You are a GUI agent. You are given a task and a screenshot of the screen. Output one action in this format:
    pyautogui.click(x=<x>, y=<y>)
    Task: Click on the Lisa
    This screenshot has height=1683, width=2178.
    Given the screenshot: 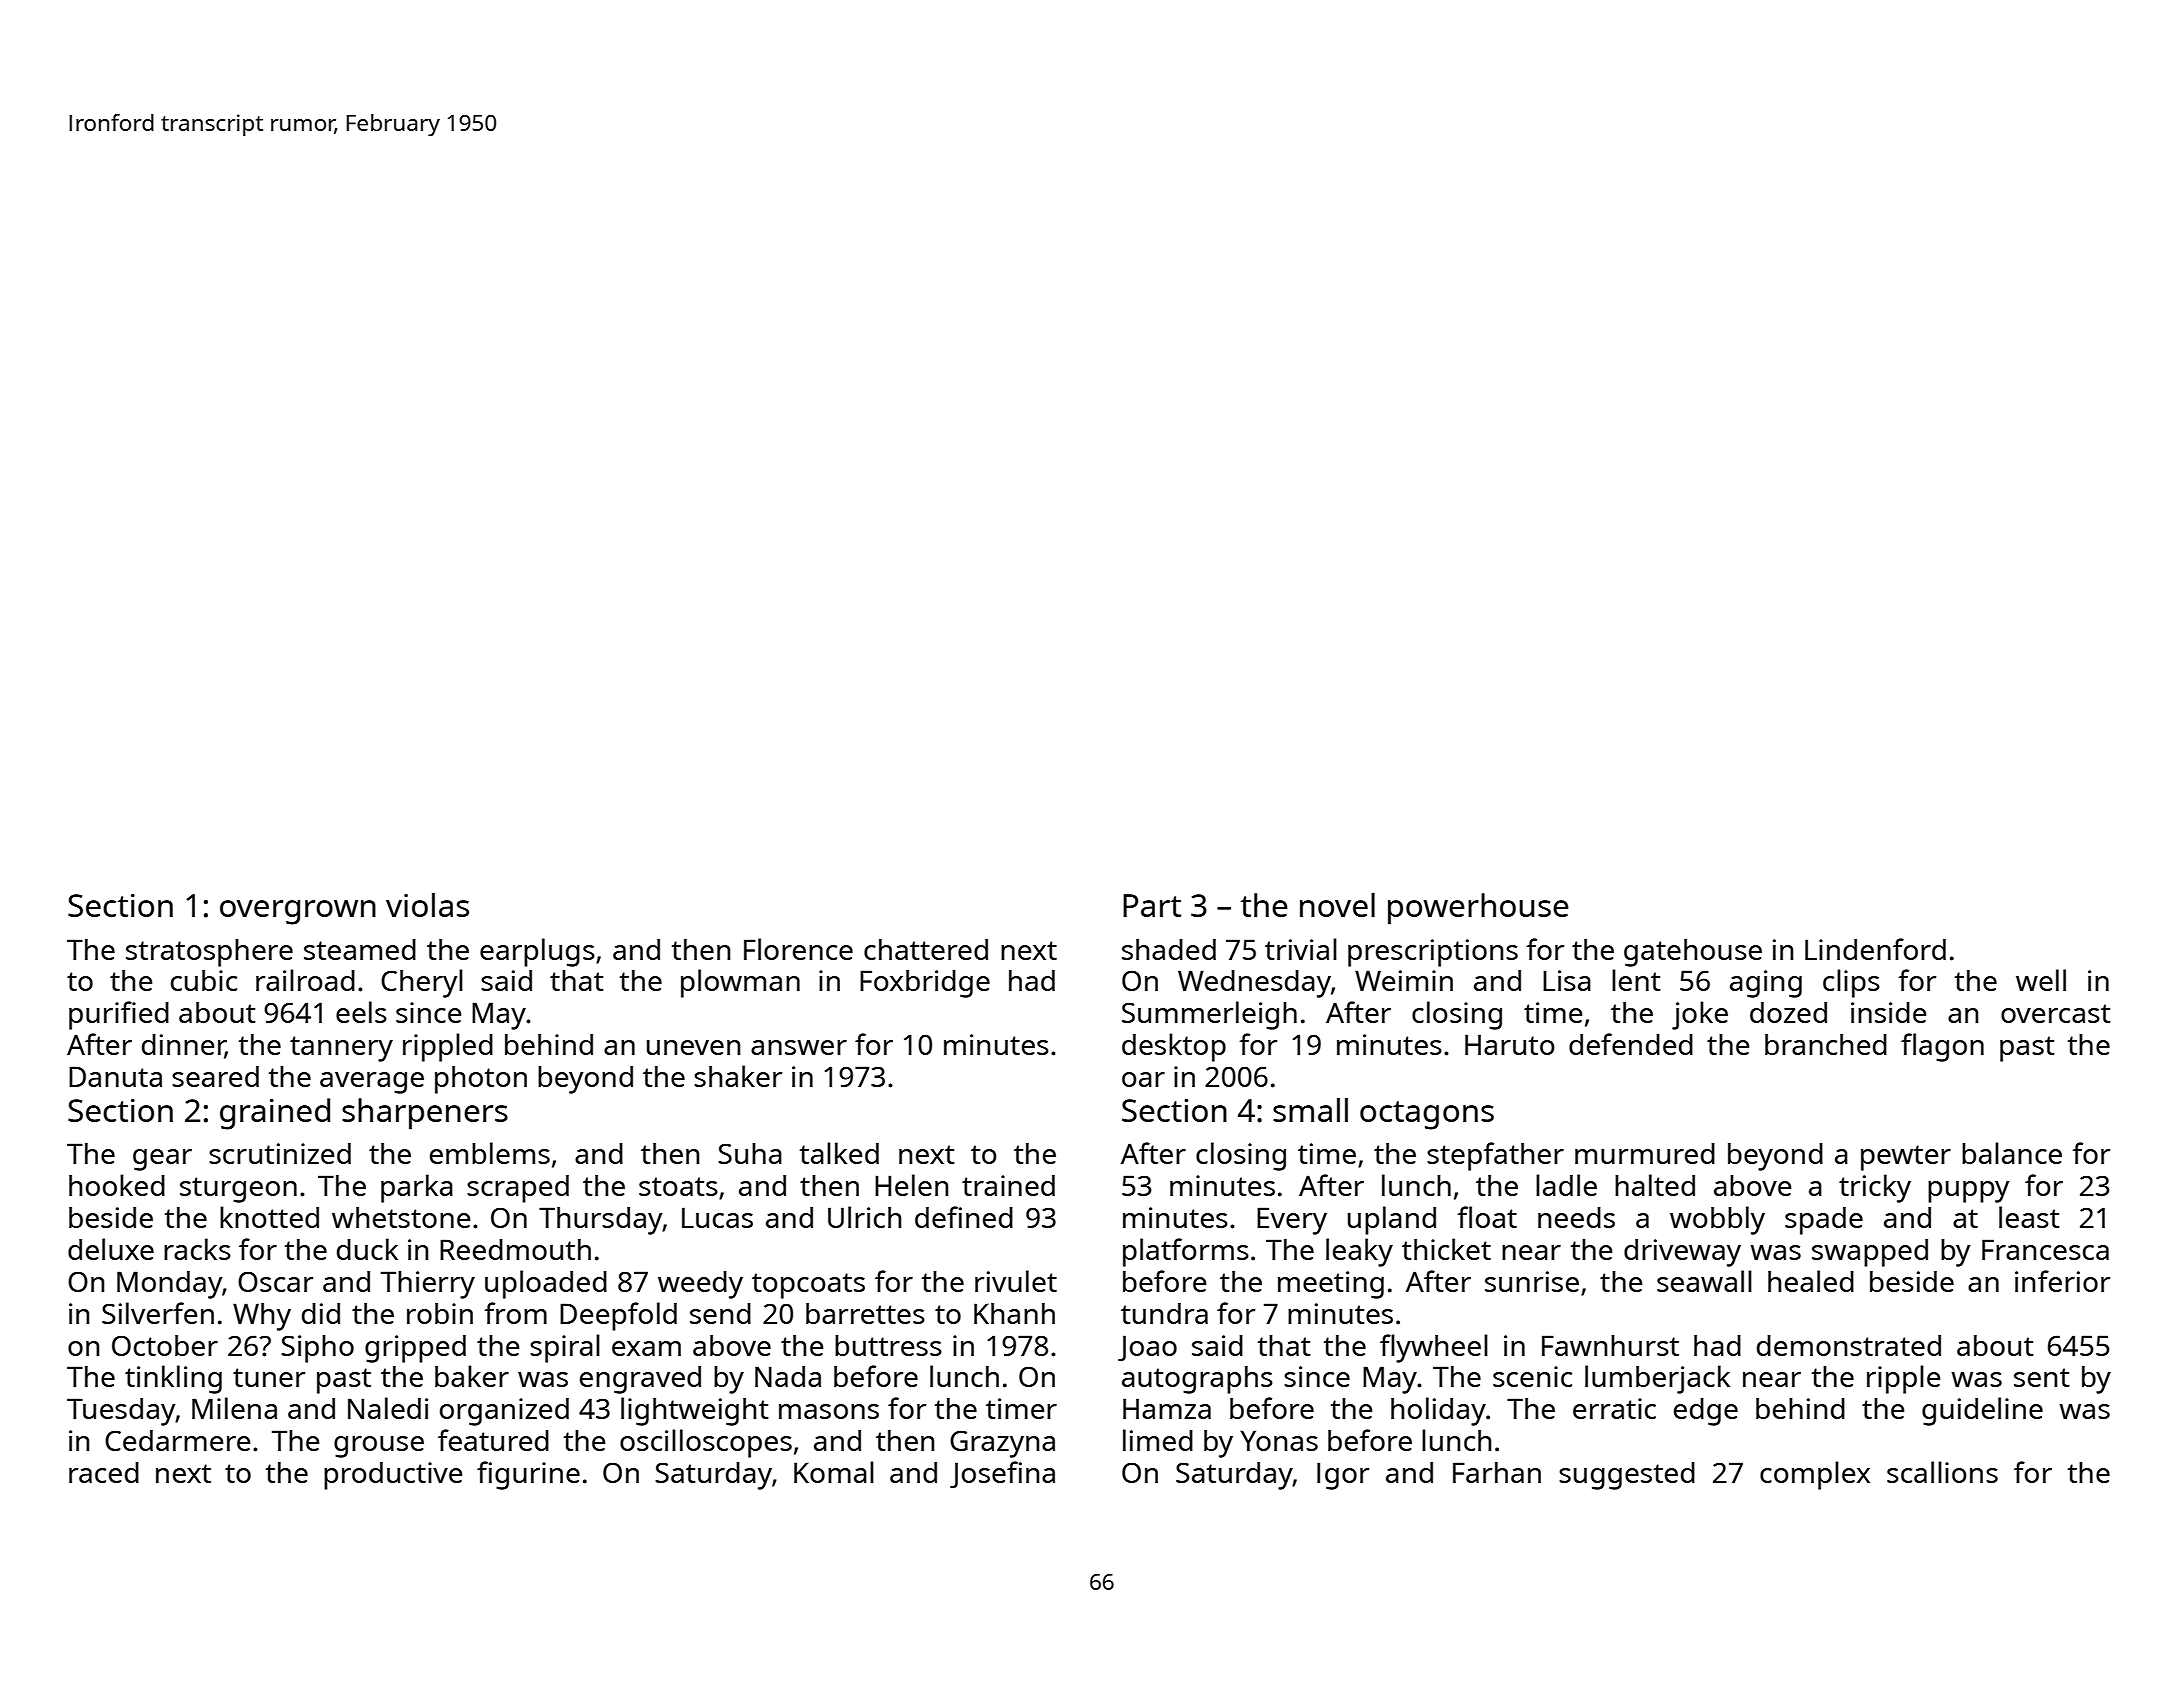 What is the action you would take?
    pyautogui.click(x=1567, y=980)
